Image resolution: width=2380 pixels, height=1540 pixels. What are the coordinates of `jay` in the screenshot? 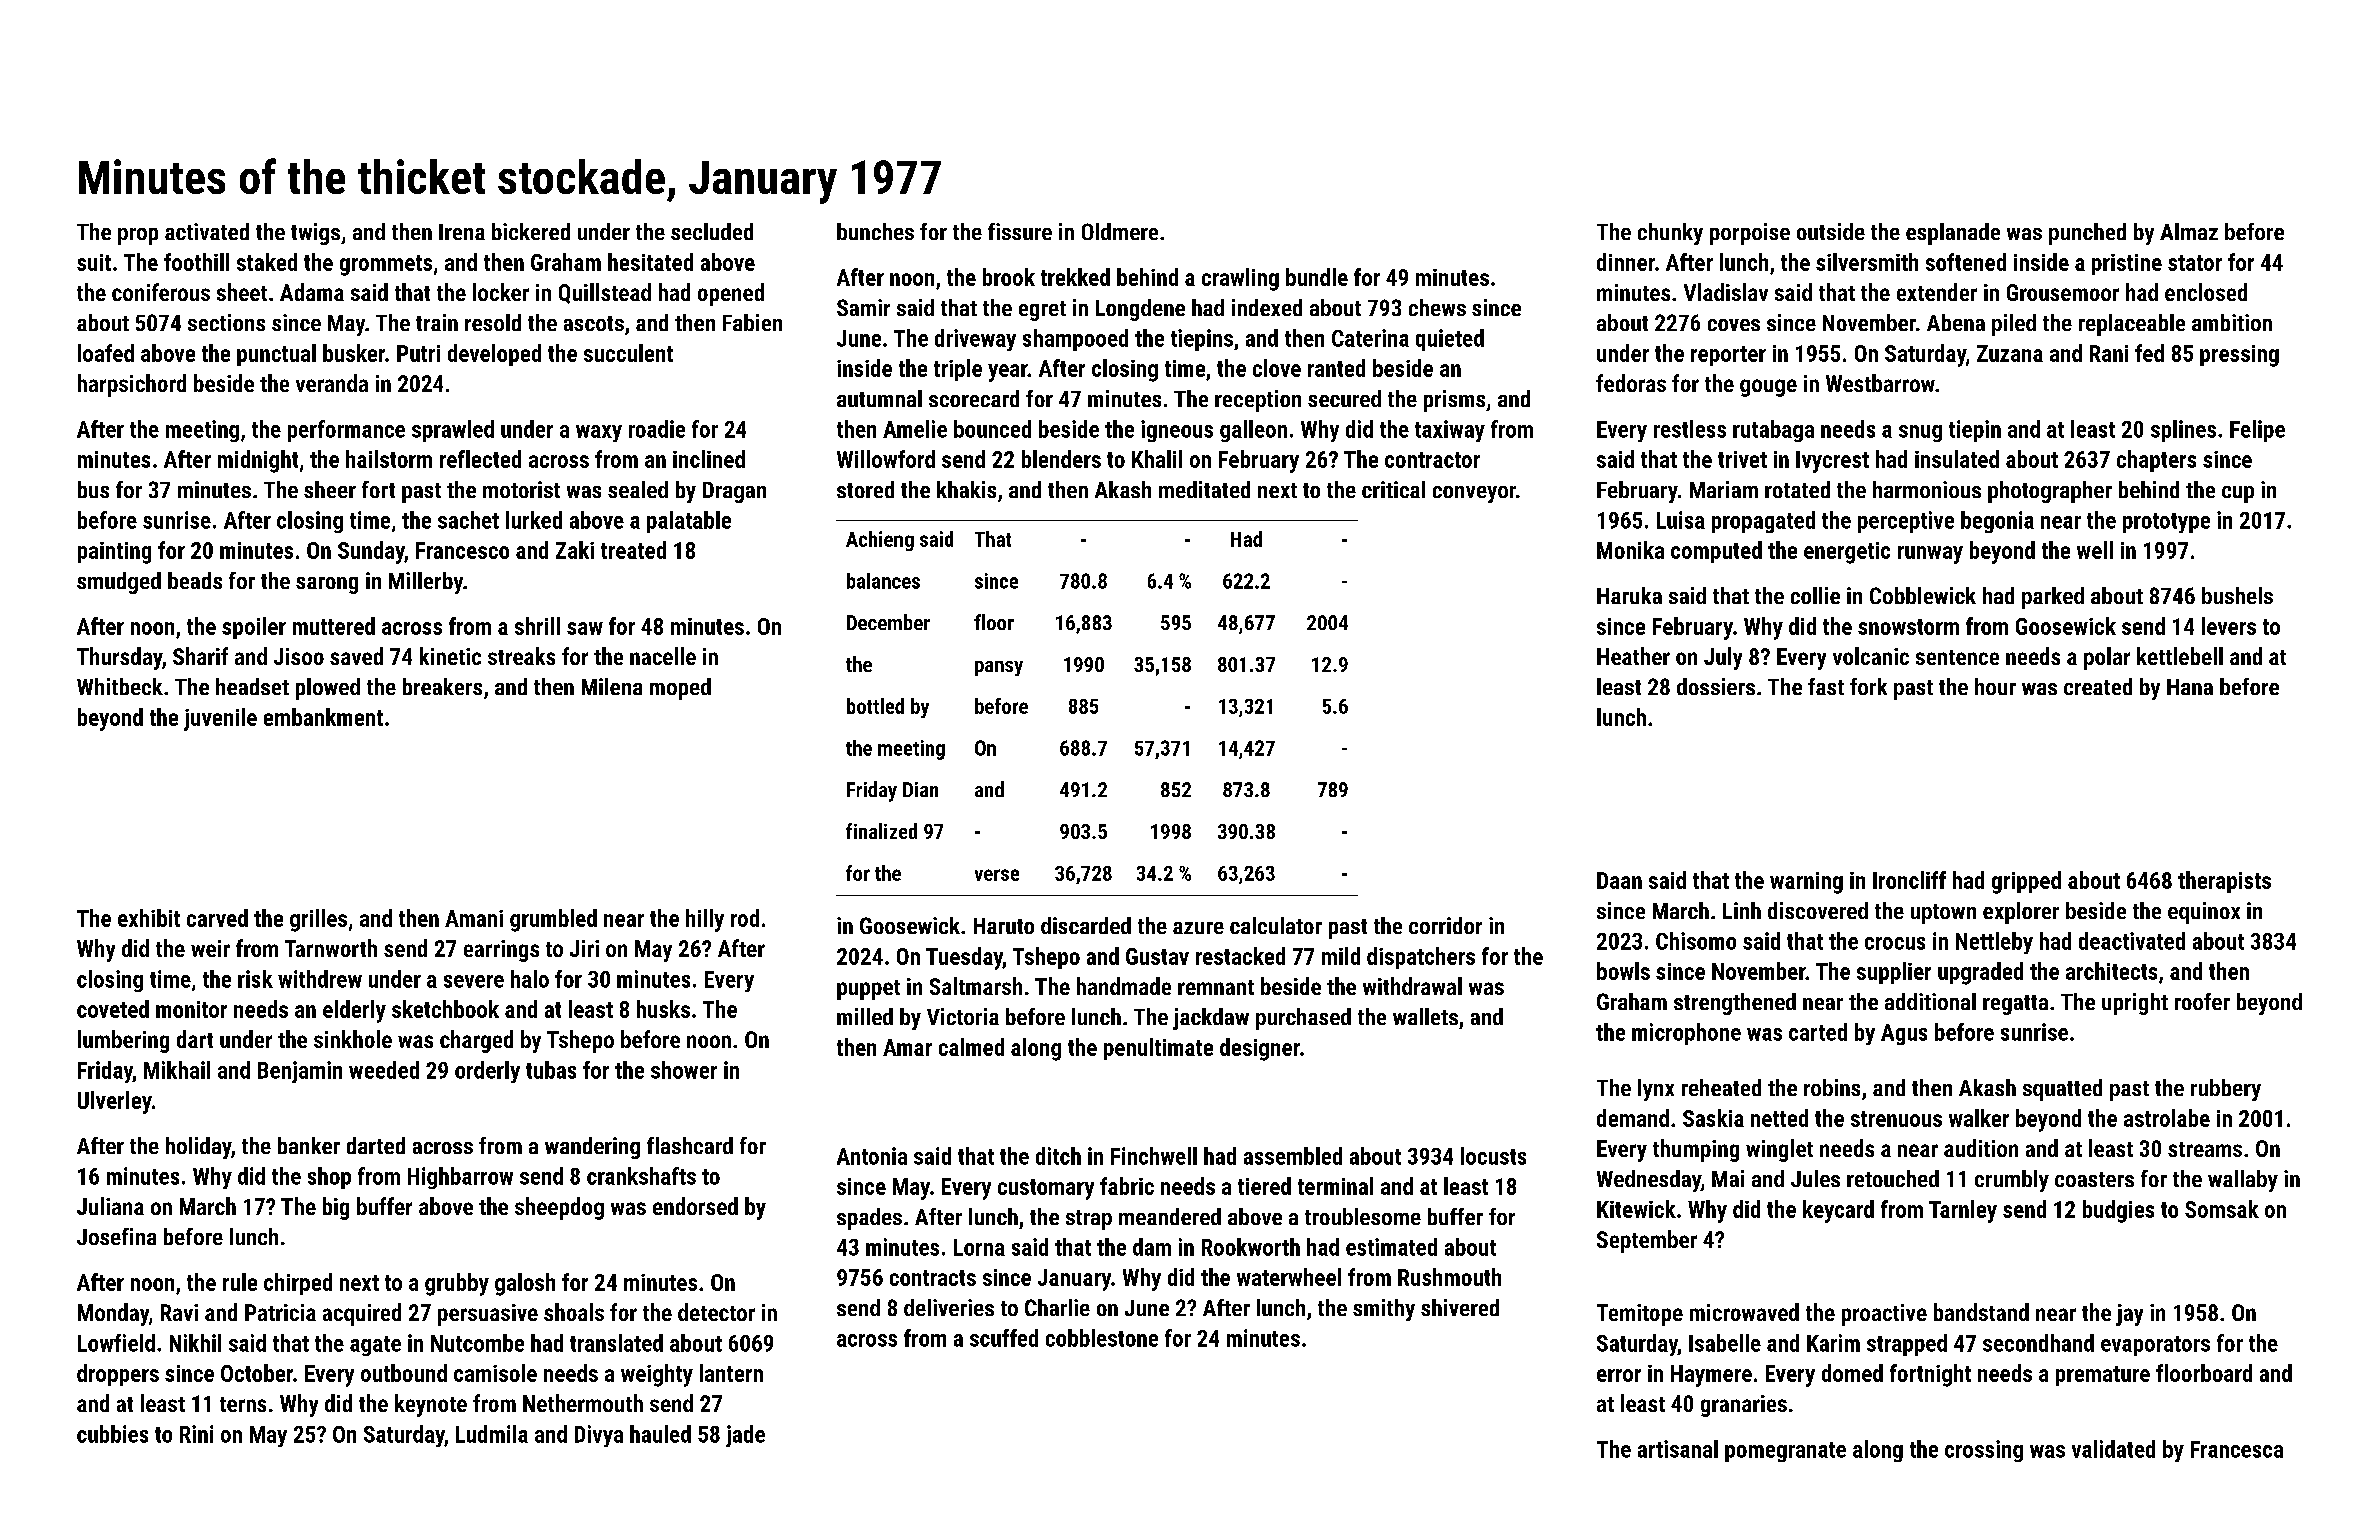 It's located at (2129, 1315).
